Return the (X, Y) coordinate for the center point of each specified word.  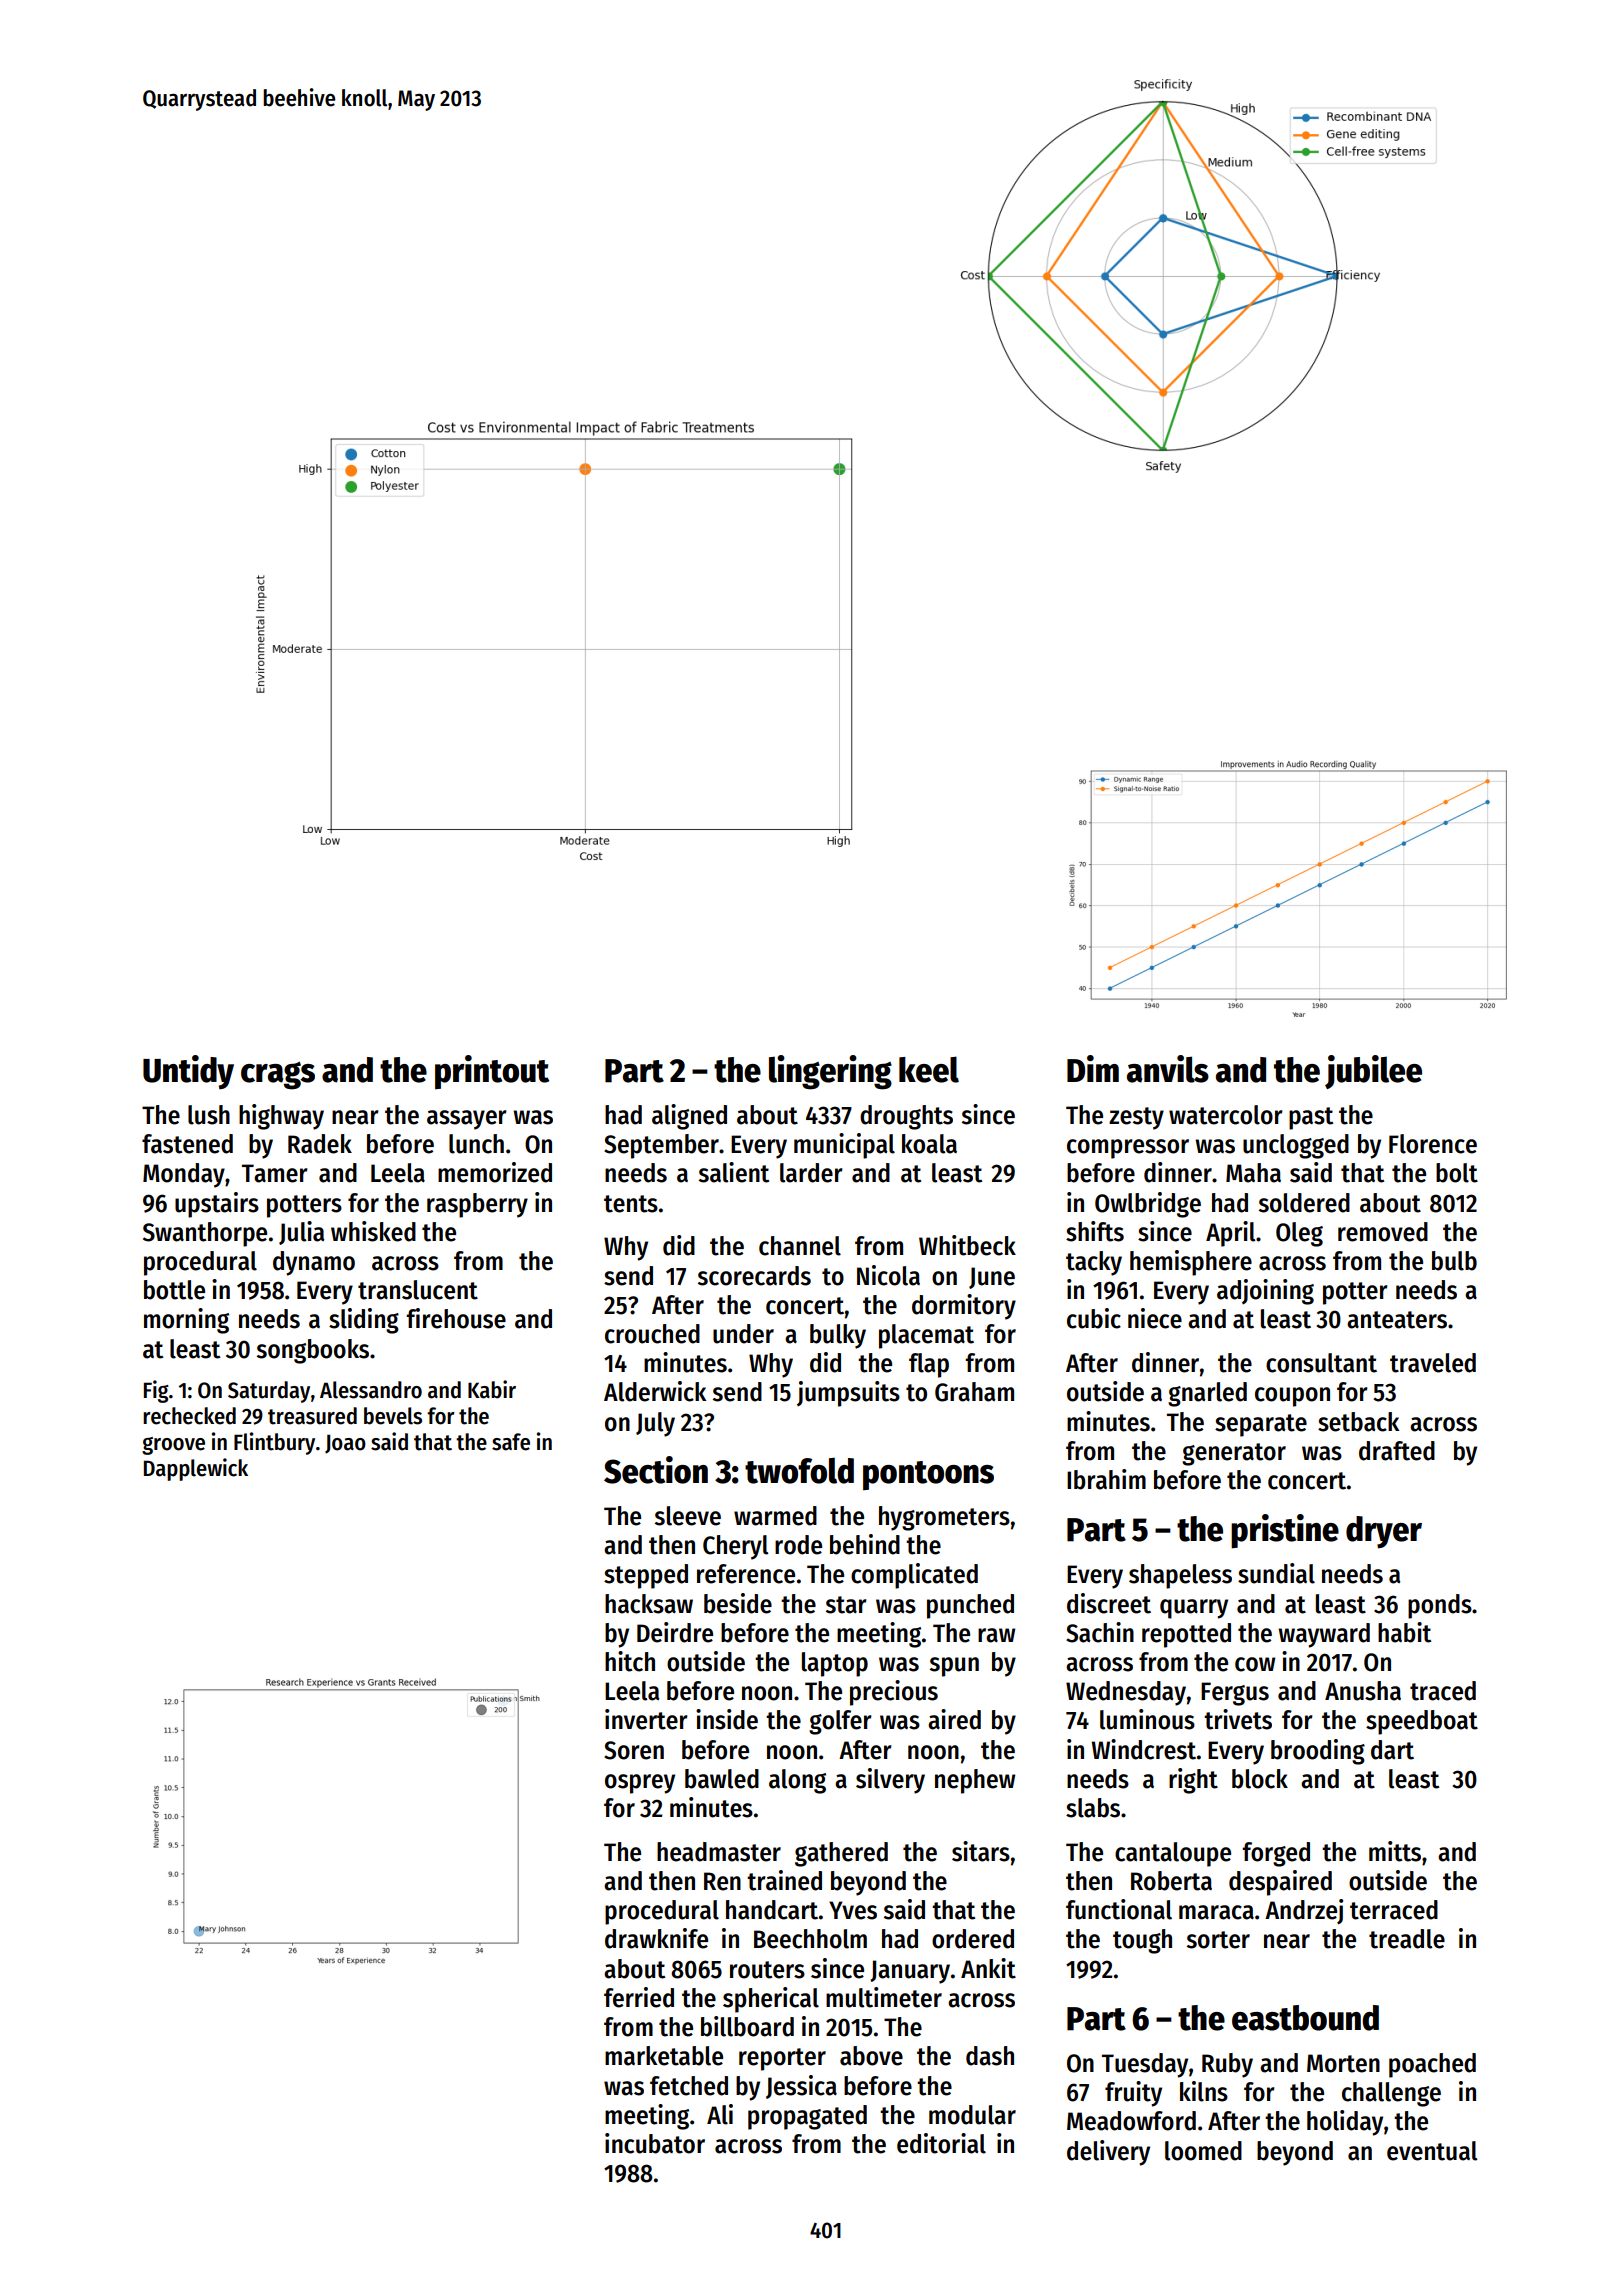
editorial (941, 2143)
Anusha (1363, 1691)
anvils (1168, 1069)
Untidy (188, 1072)
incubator (655, 2143)
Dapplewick (196, 1469)
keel (929, 1069)
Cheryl (735, 1547)
